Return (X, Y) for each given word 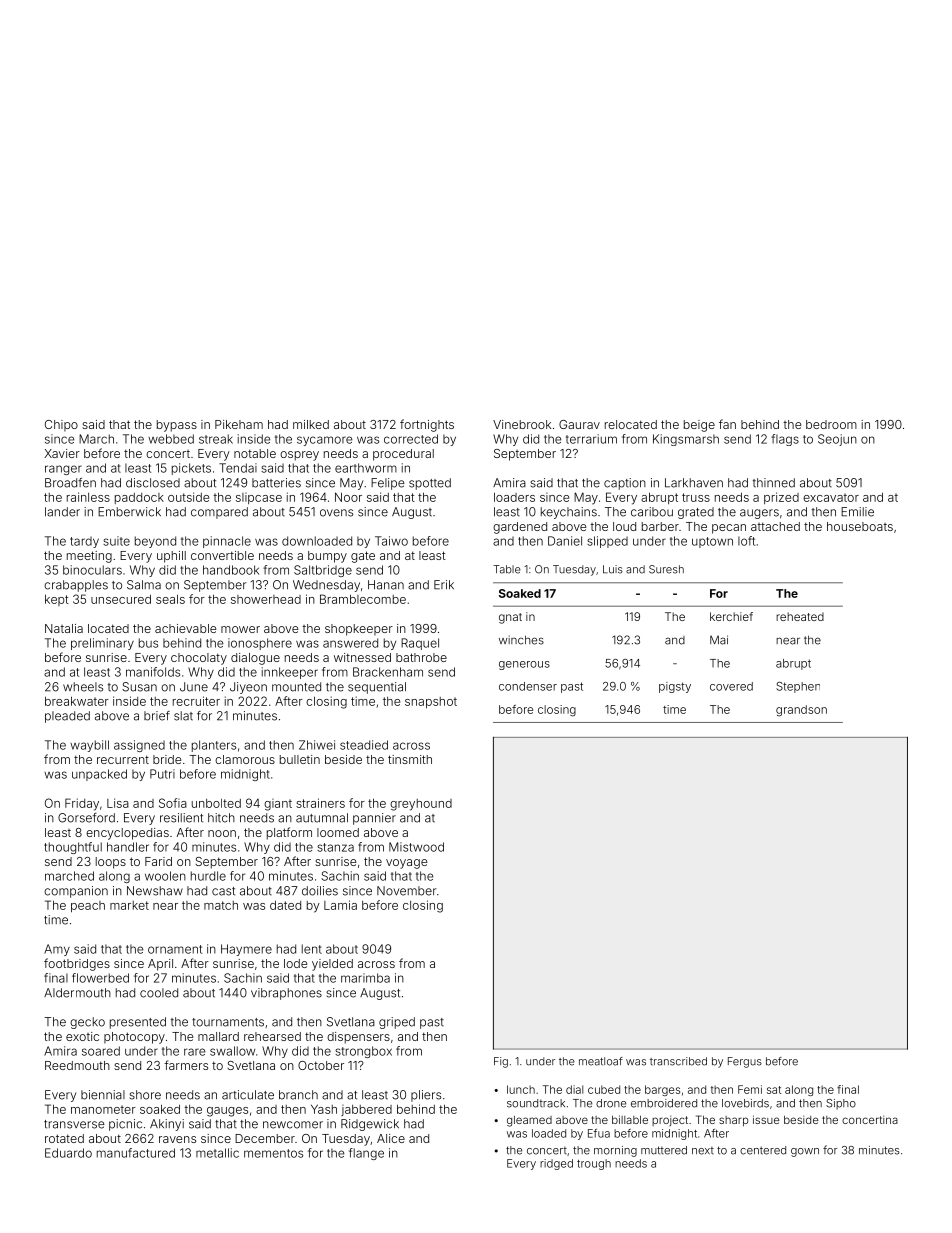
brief (157, 716)
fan (727, 424)
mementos (273, 1153)
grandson (801, 711)
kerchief (731, 616)
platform (289, 833)
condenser (528, 686)
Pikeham (239, 424)
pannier (374, 819)
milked (311, 424)
